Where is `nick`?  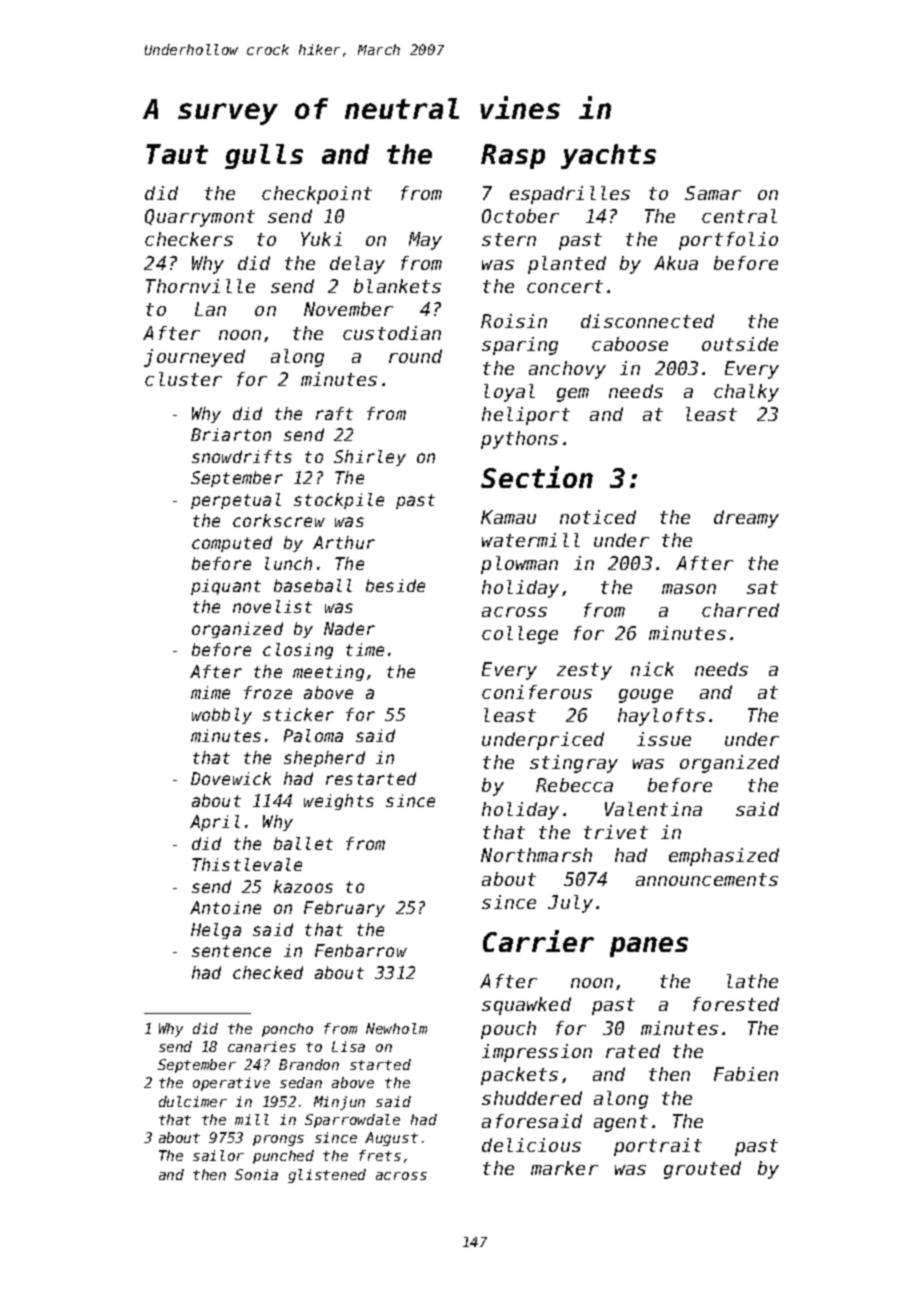 nick is located at coordinates (652, 669).
